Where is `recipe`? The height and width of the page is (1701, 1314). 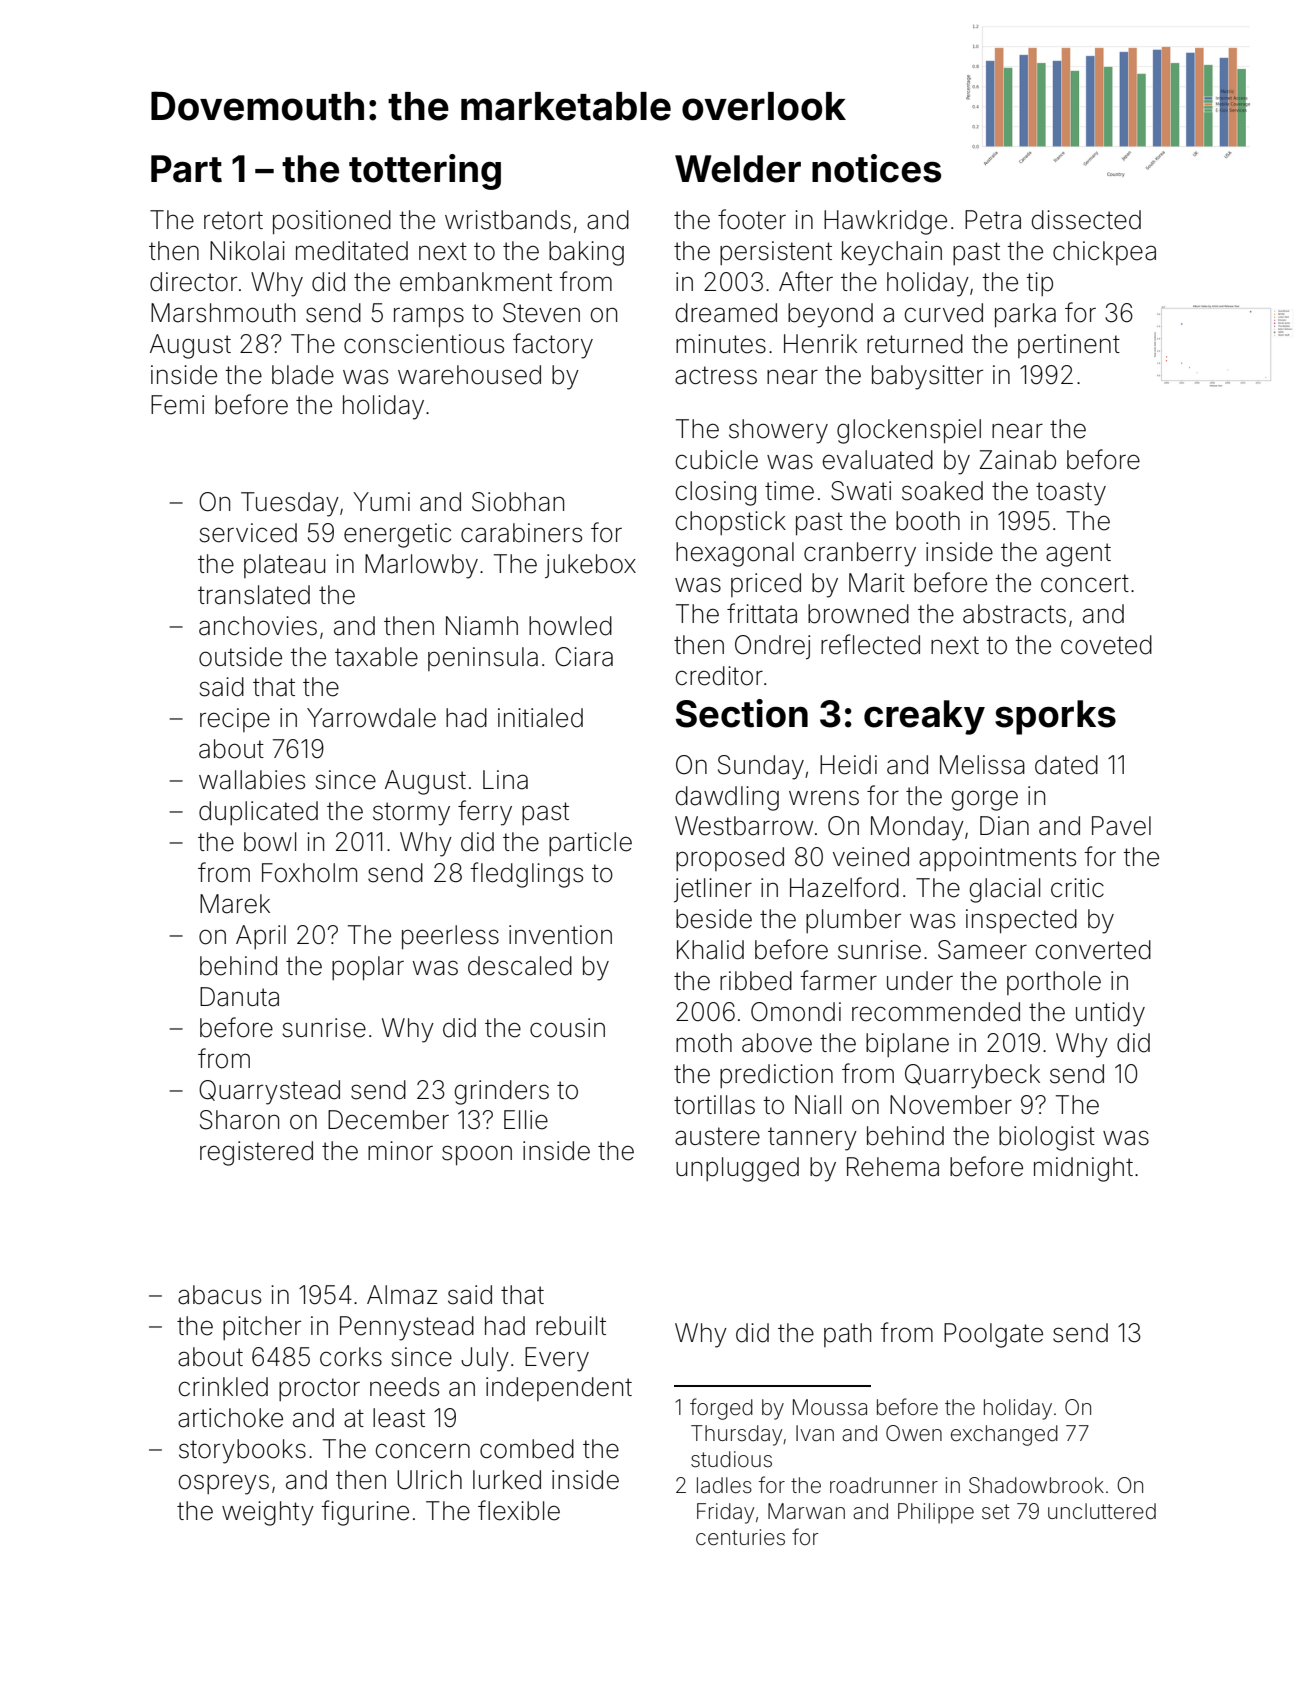 recipe is located at coordinates (235, 720).
